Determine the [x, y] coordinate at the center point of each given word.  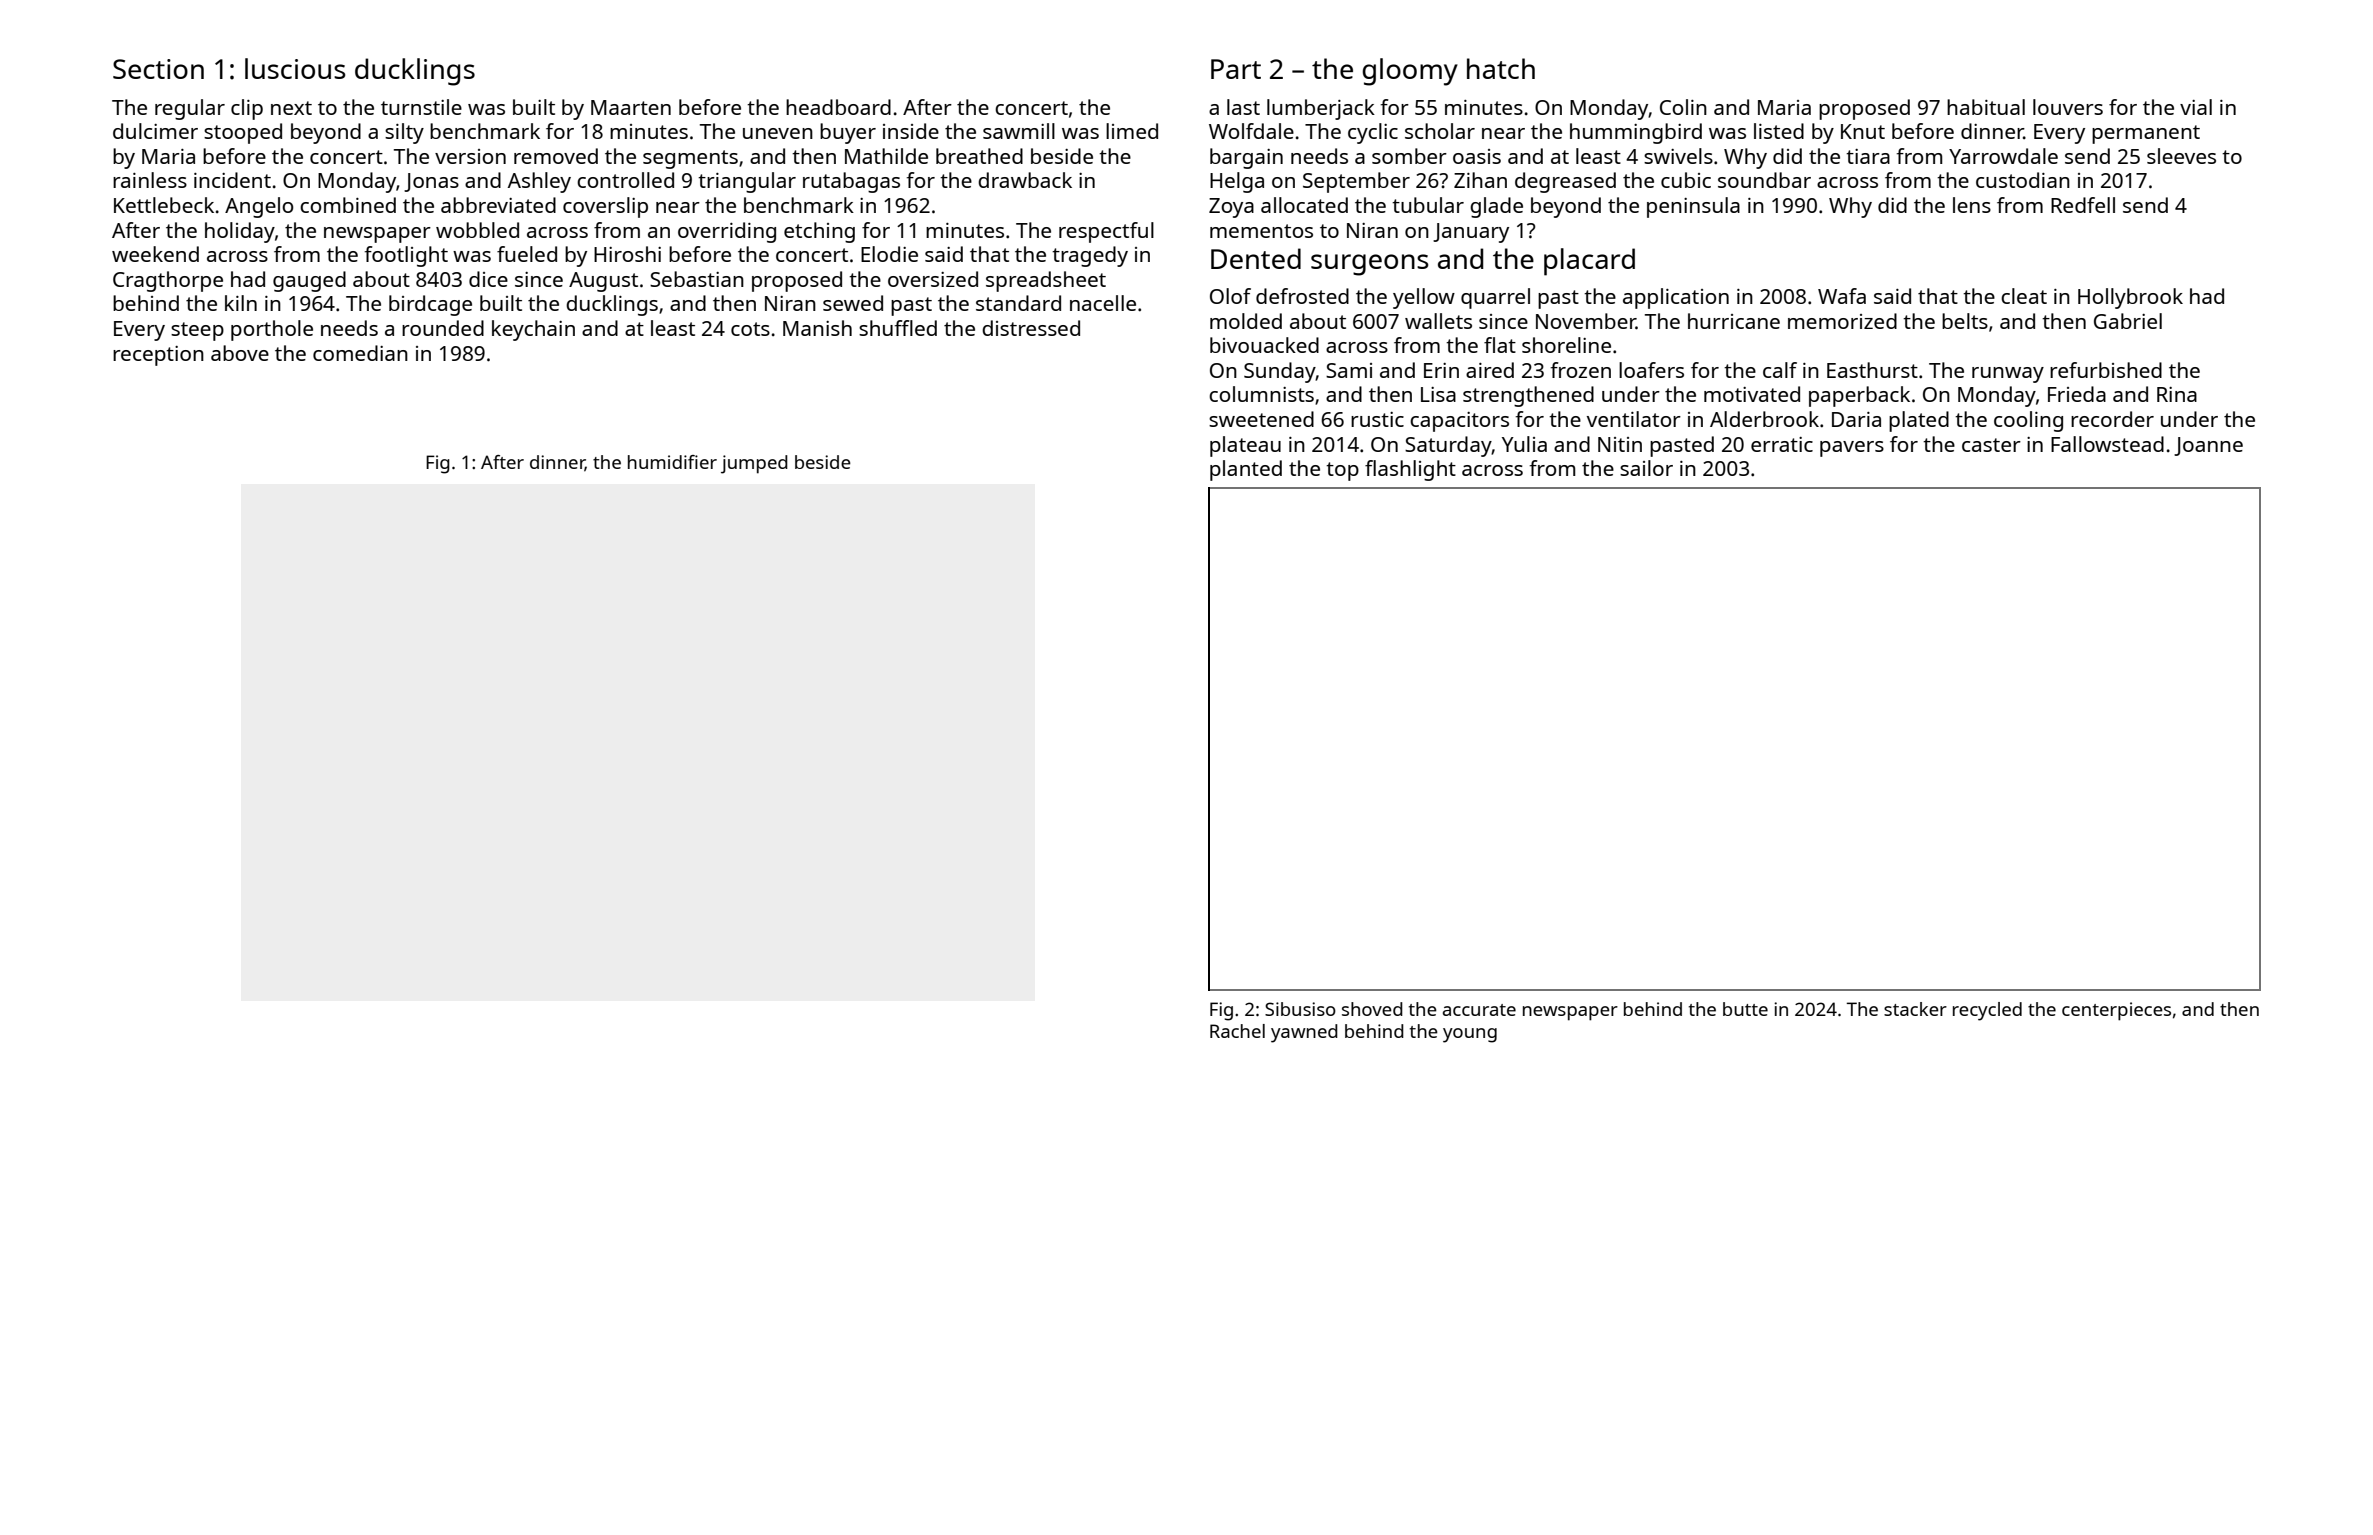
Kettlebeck [164, 205]
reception [158, 356]
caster [1991, 445]
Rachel [1237, 1031]
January [1471, 233]
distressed [1031, 328]
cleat [2024, 296]
